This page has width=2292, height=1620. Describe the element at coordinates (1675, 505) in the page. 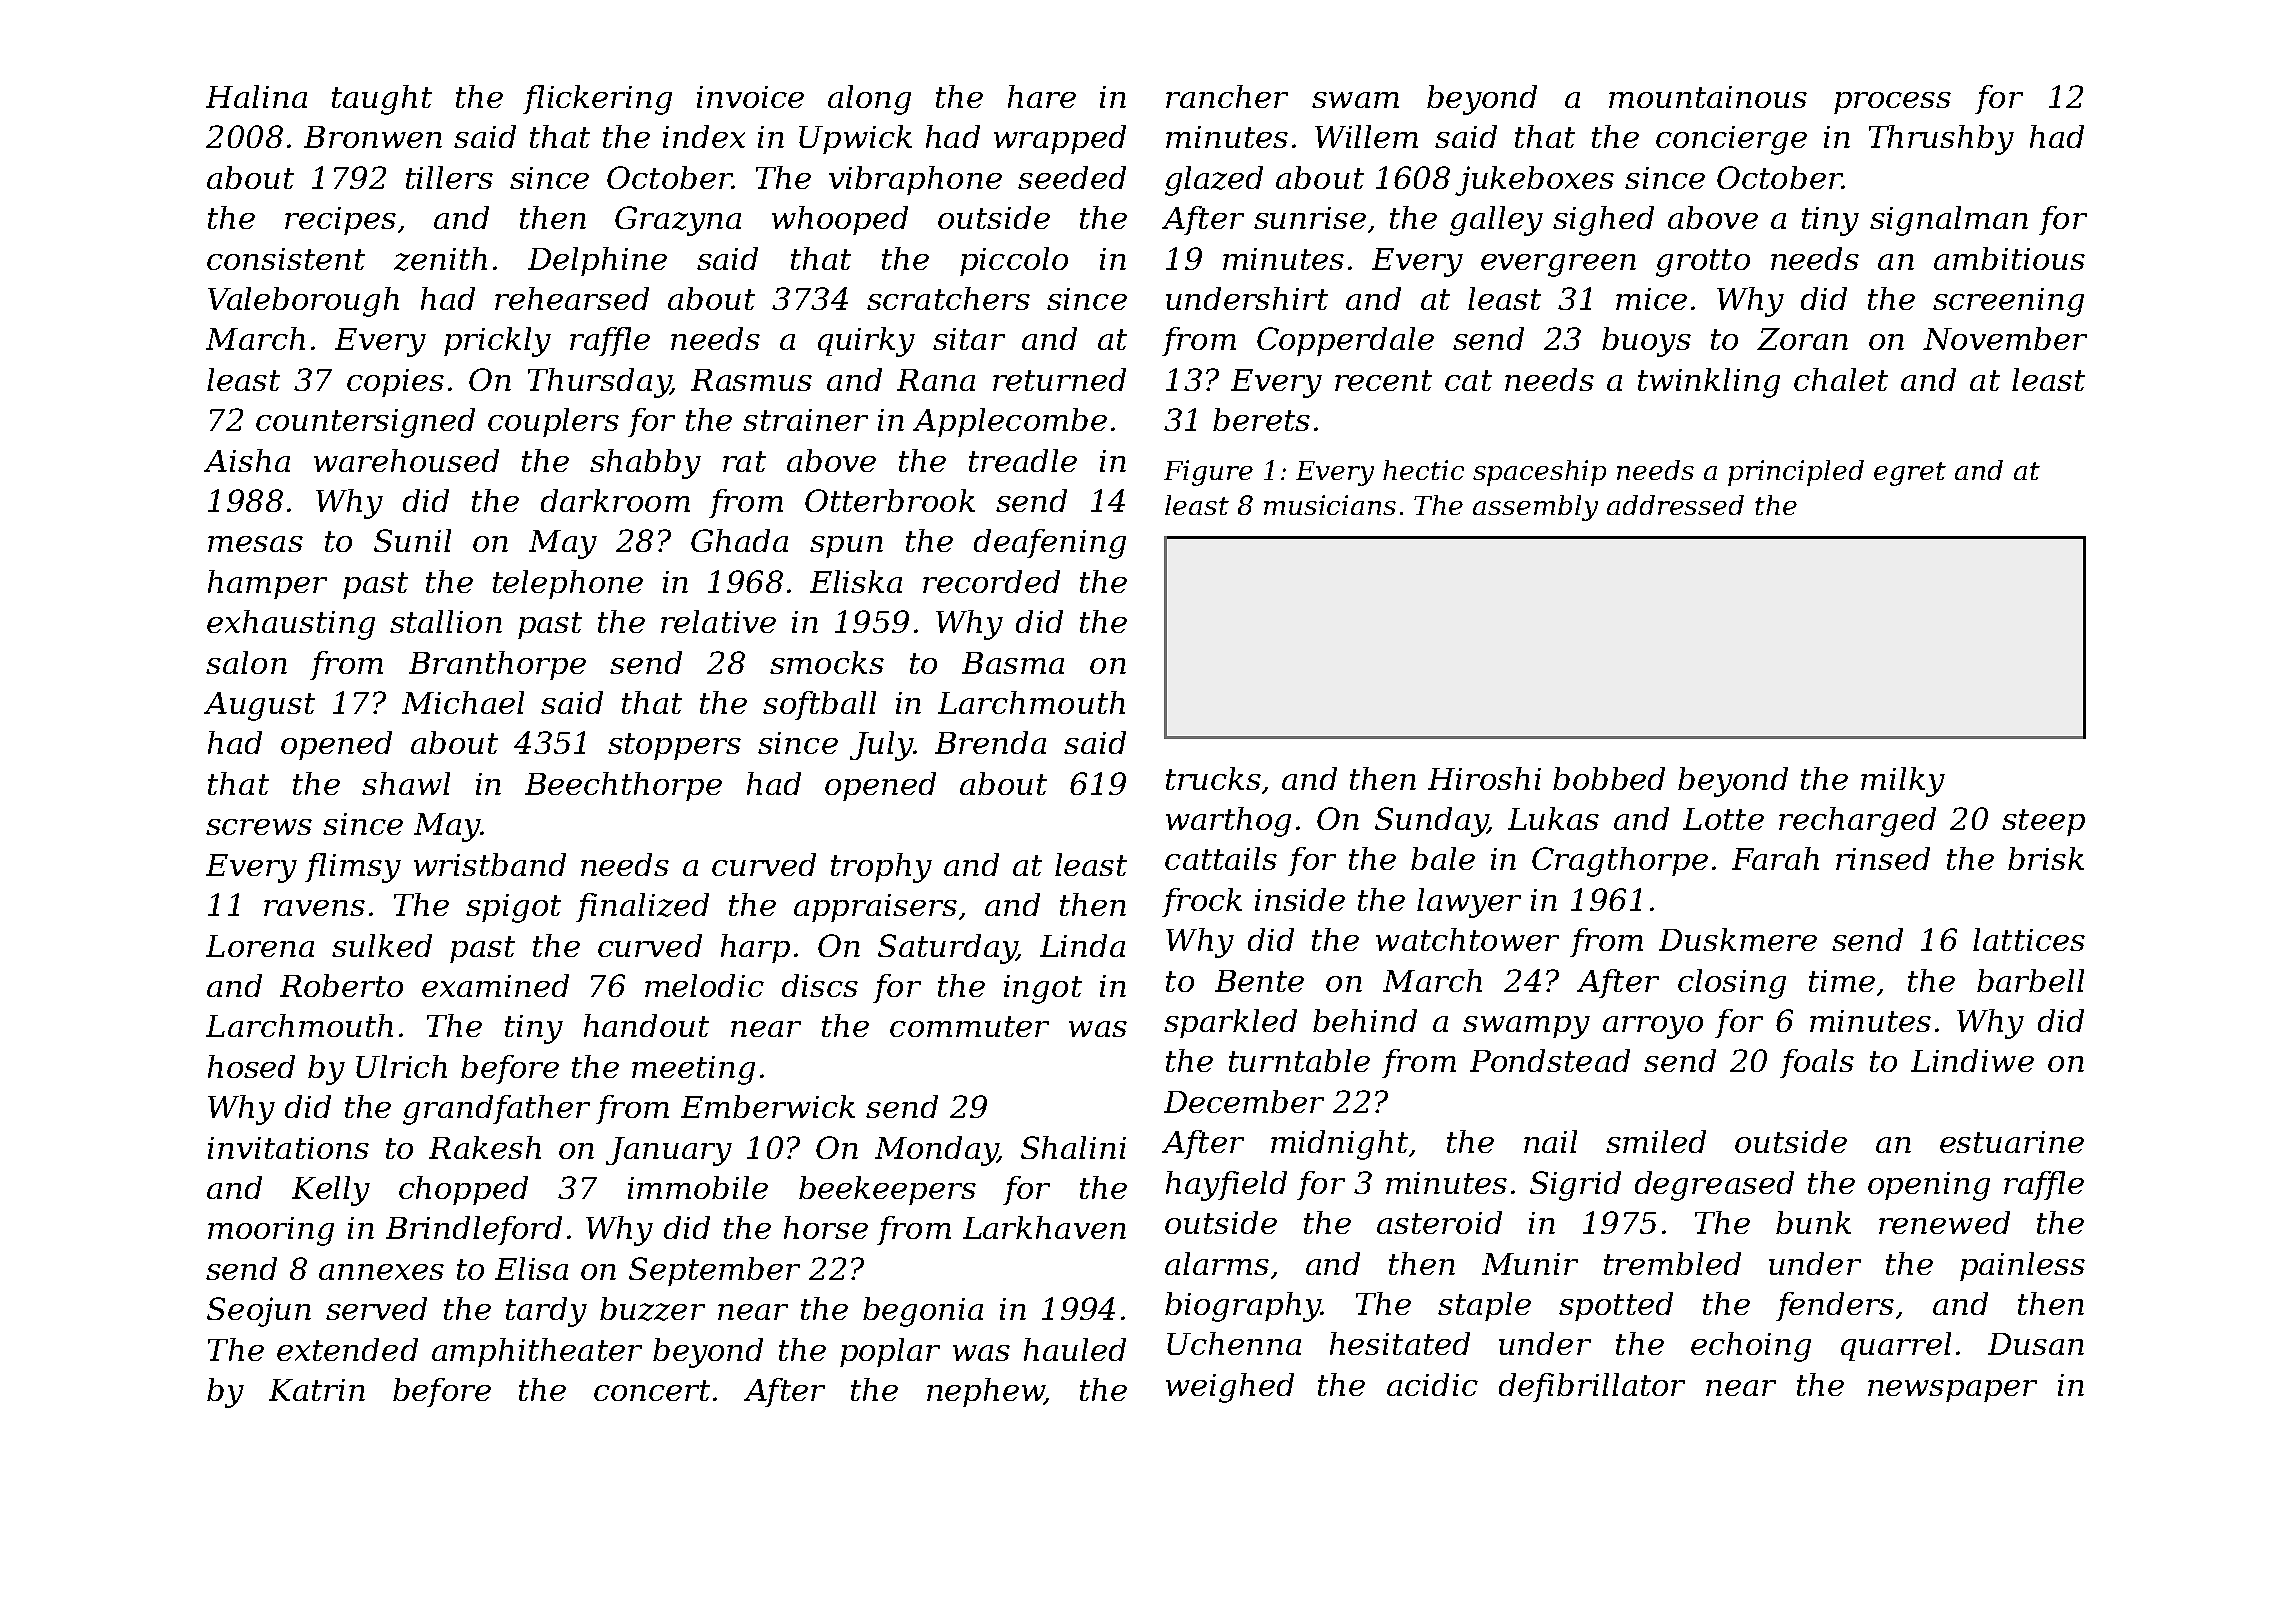

I see `addressed` at that location.
